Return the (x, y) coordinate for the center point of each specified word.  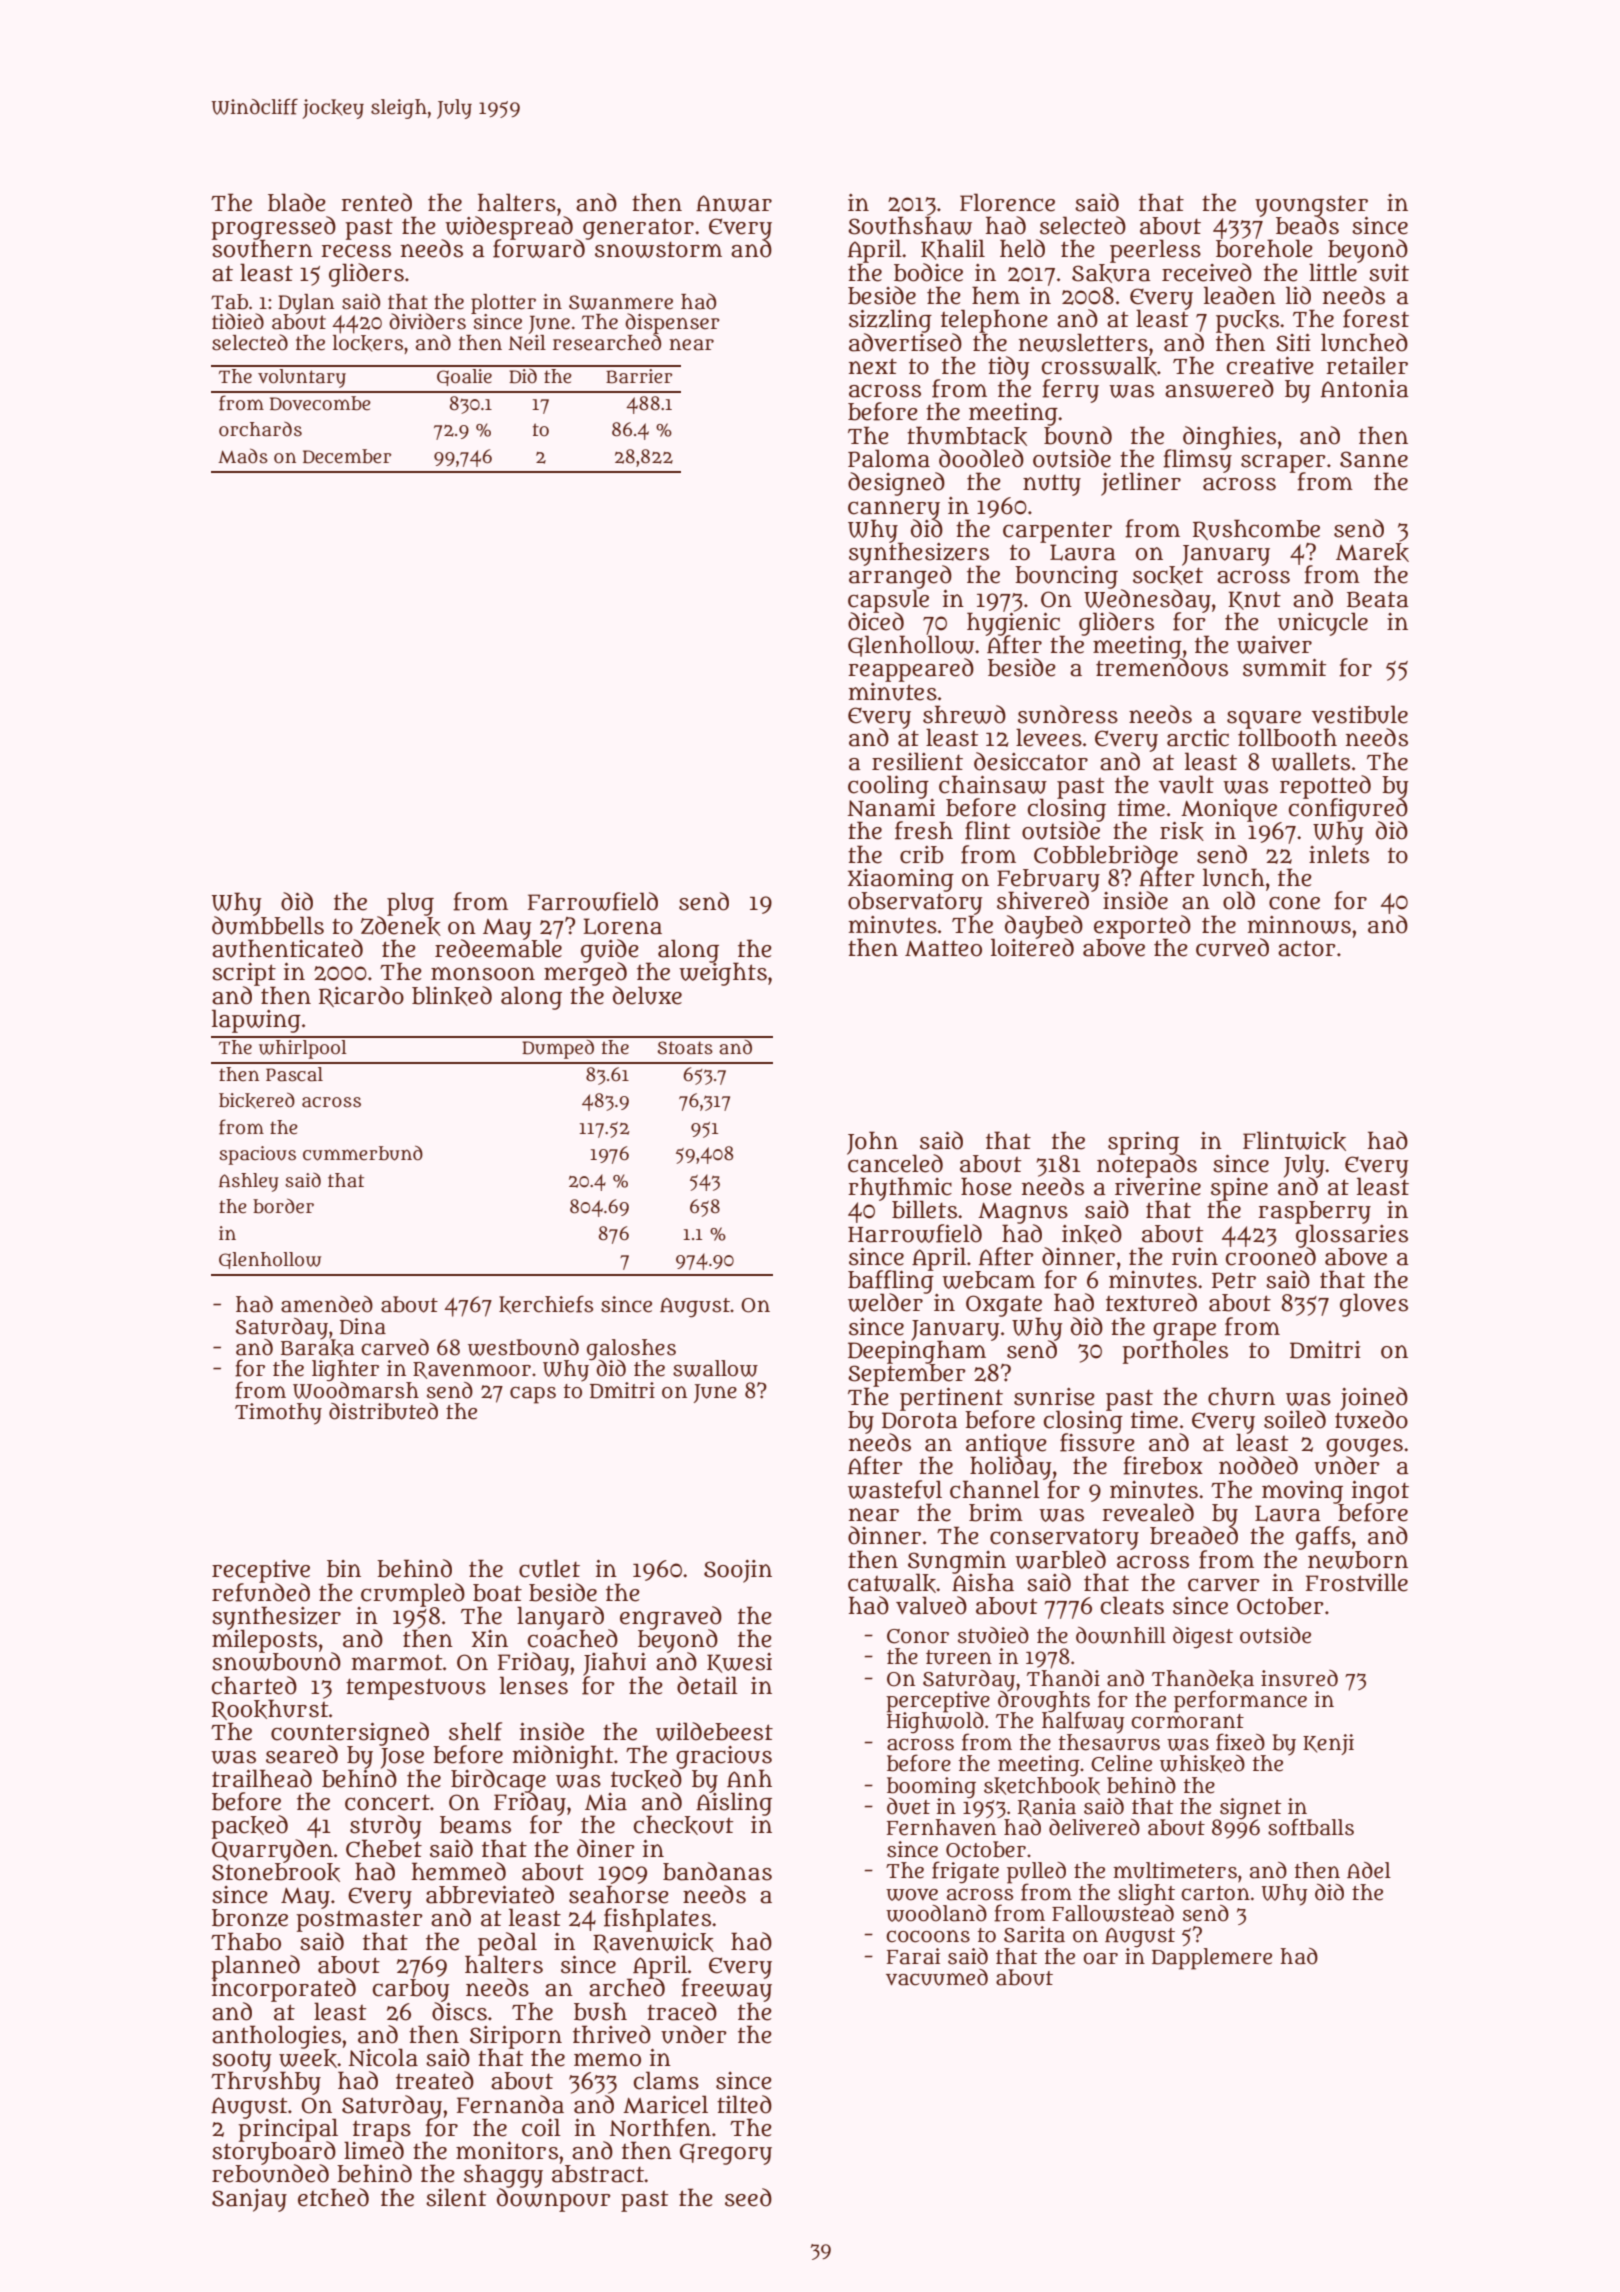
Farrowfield (593, 901)
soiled (1295, 1419)
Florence (1007, 202)
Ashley (249, 1182)
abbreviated (490, 1894)
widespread (508, 228)
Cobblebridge (1106, 856)
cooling (888, 787)
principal (288, 2129)
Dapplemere (1212, 1959)
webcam (988, 1280)
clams (666, 2080)
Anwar (734, 203)
